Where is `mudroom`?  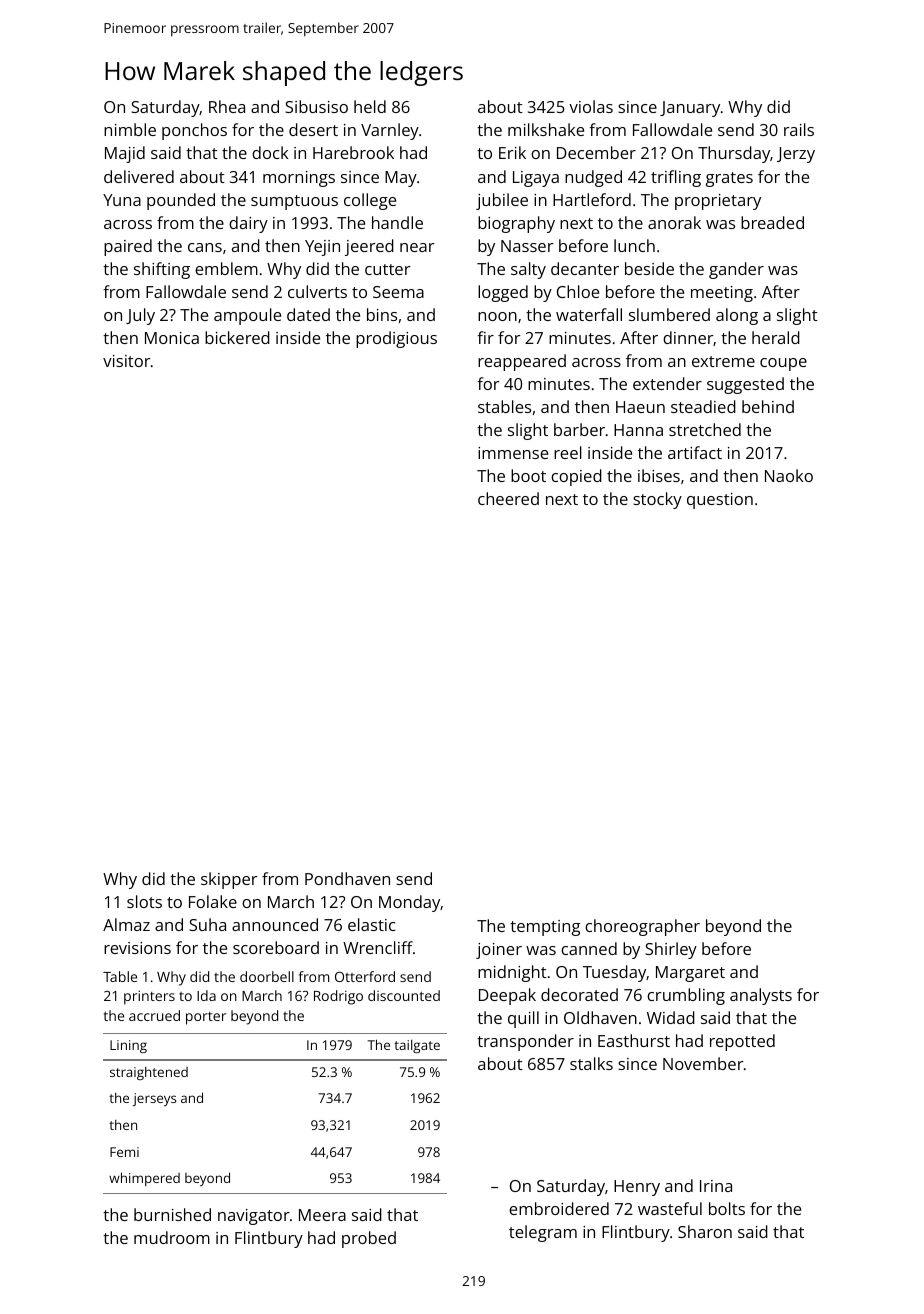
mudroom is located at coordinates (172, 1237).
